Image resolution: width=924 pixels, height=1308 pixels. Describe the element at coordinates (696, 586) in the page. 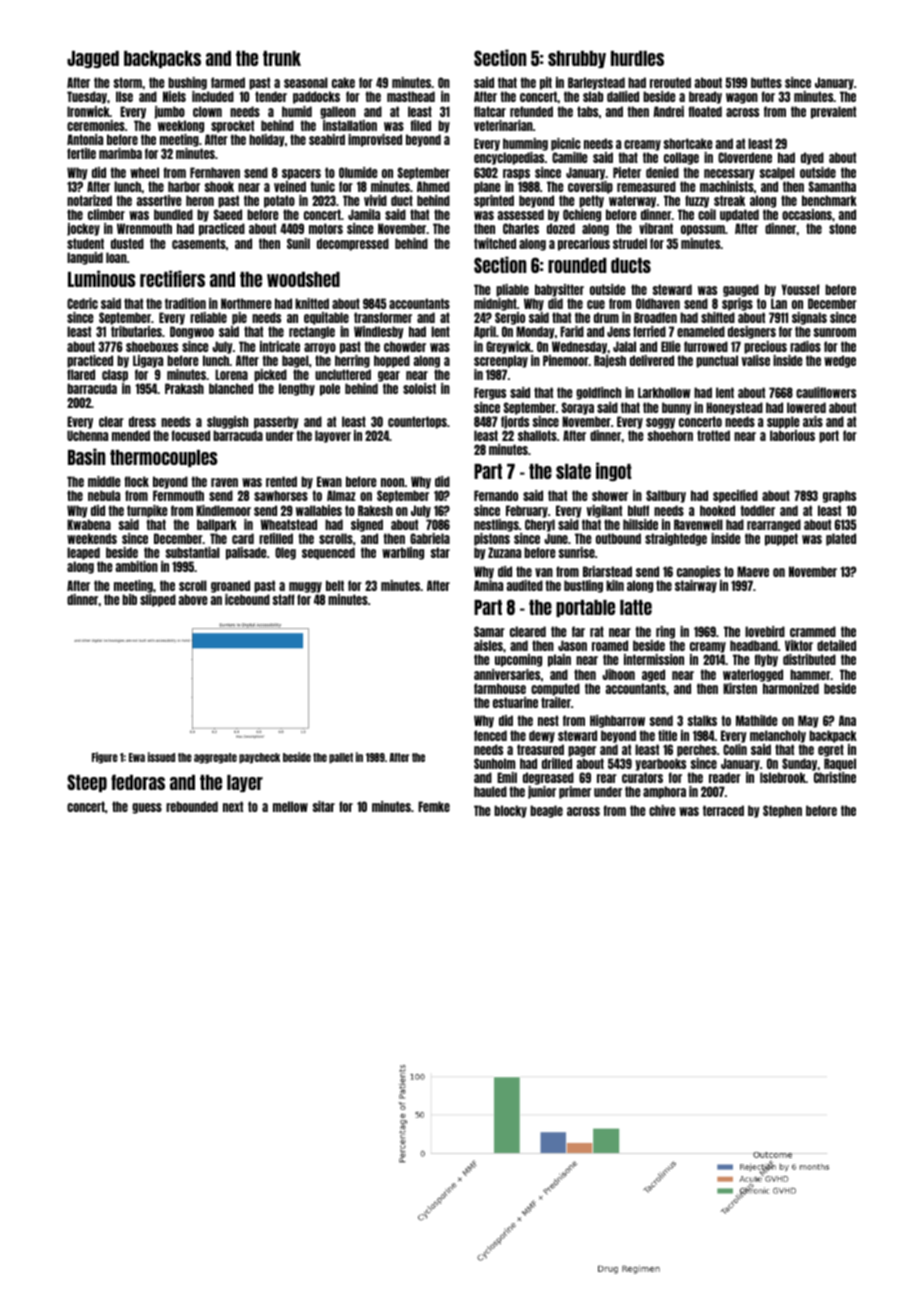

I see `stairway` at that location.
